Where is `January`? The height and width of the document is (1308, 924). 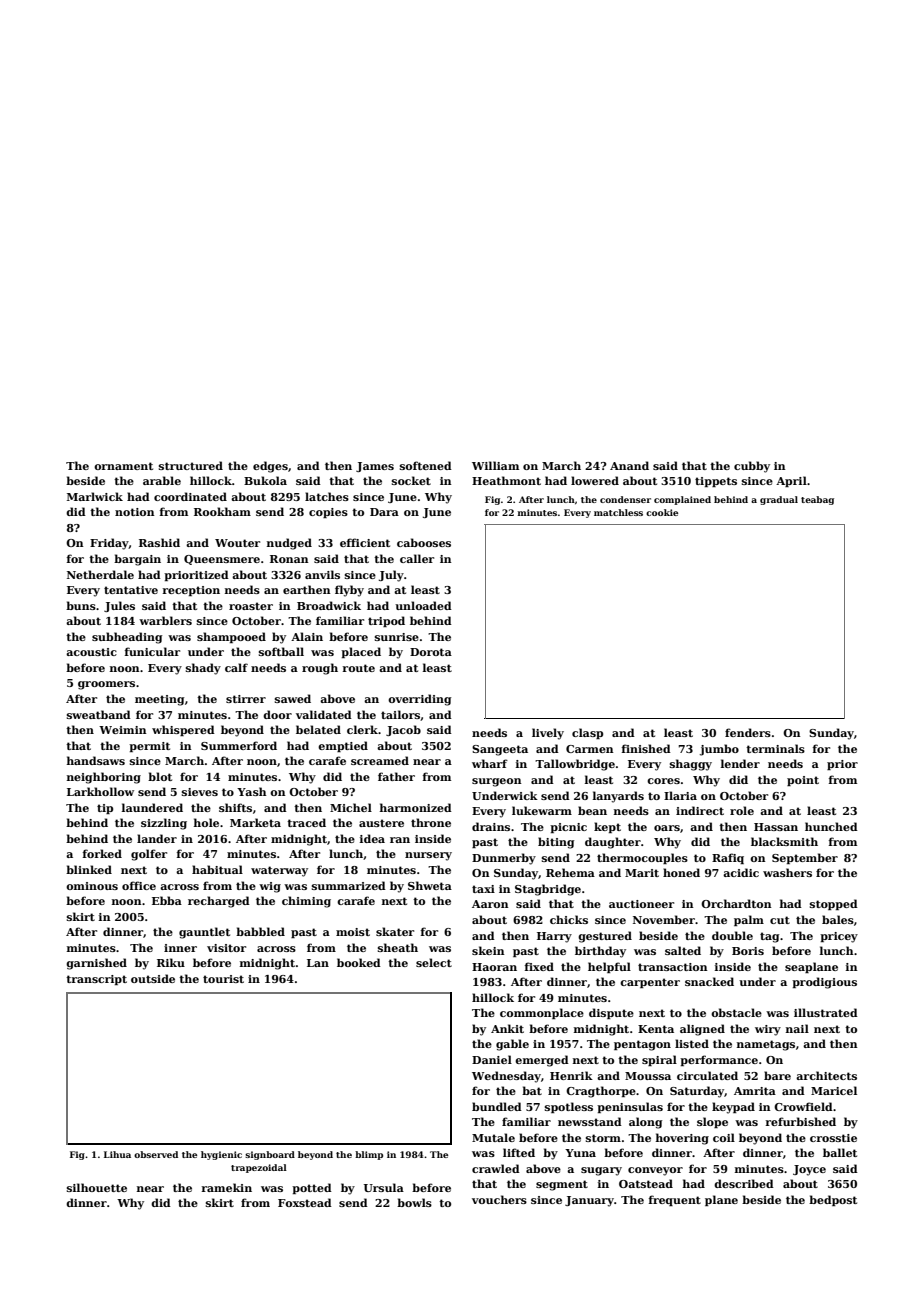 January is located at coordinates (589, 1201).
